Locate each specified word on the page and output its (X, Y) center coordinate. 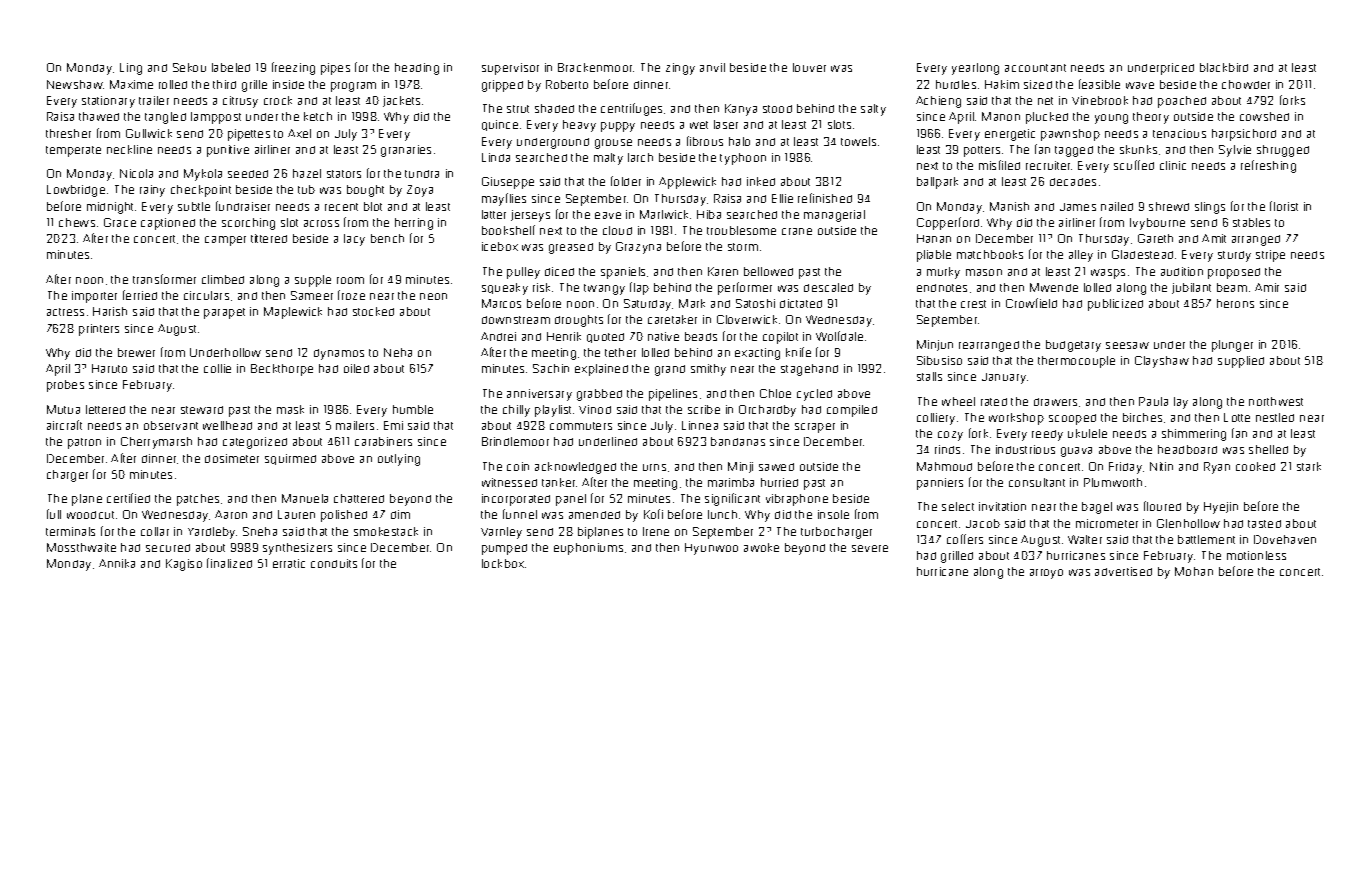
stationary (108, 102)
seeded (248, 174)
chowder (1246, 84)
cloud (617, 230)
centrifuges (631, 109)
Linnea (700, 425)
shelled (1268, 449)
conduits (334, 563)
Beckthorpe (282, 370)
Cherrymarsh (156, 443)
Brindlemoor (515, 441)
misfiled (999, 165)
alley (1081, 256)
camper (225, 241)
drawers (1055, 402)
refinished (825, 198)
